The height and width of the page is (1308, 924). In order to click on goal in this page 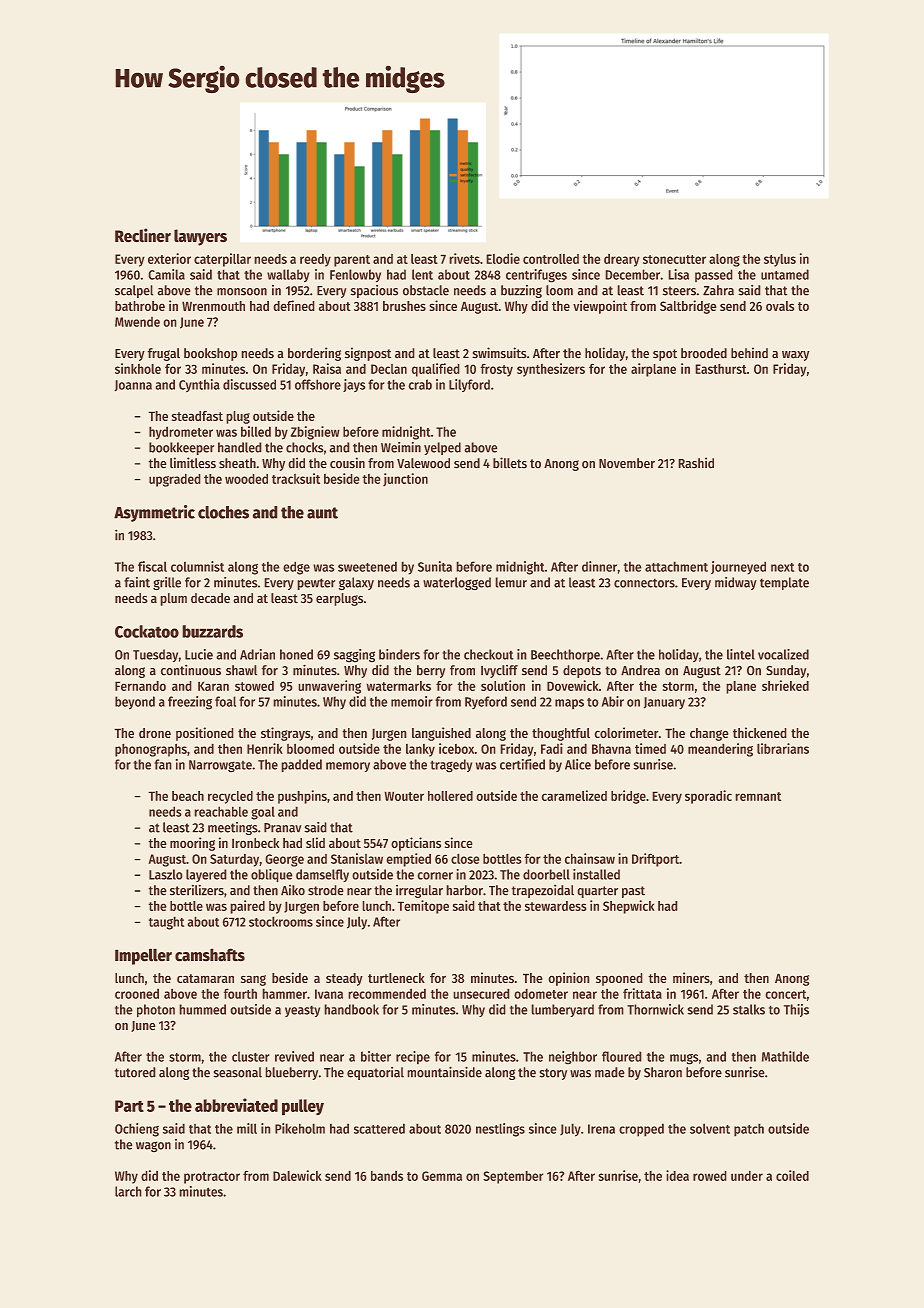, I will do `click(263, 813)`.
